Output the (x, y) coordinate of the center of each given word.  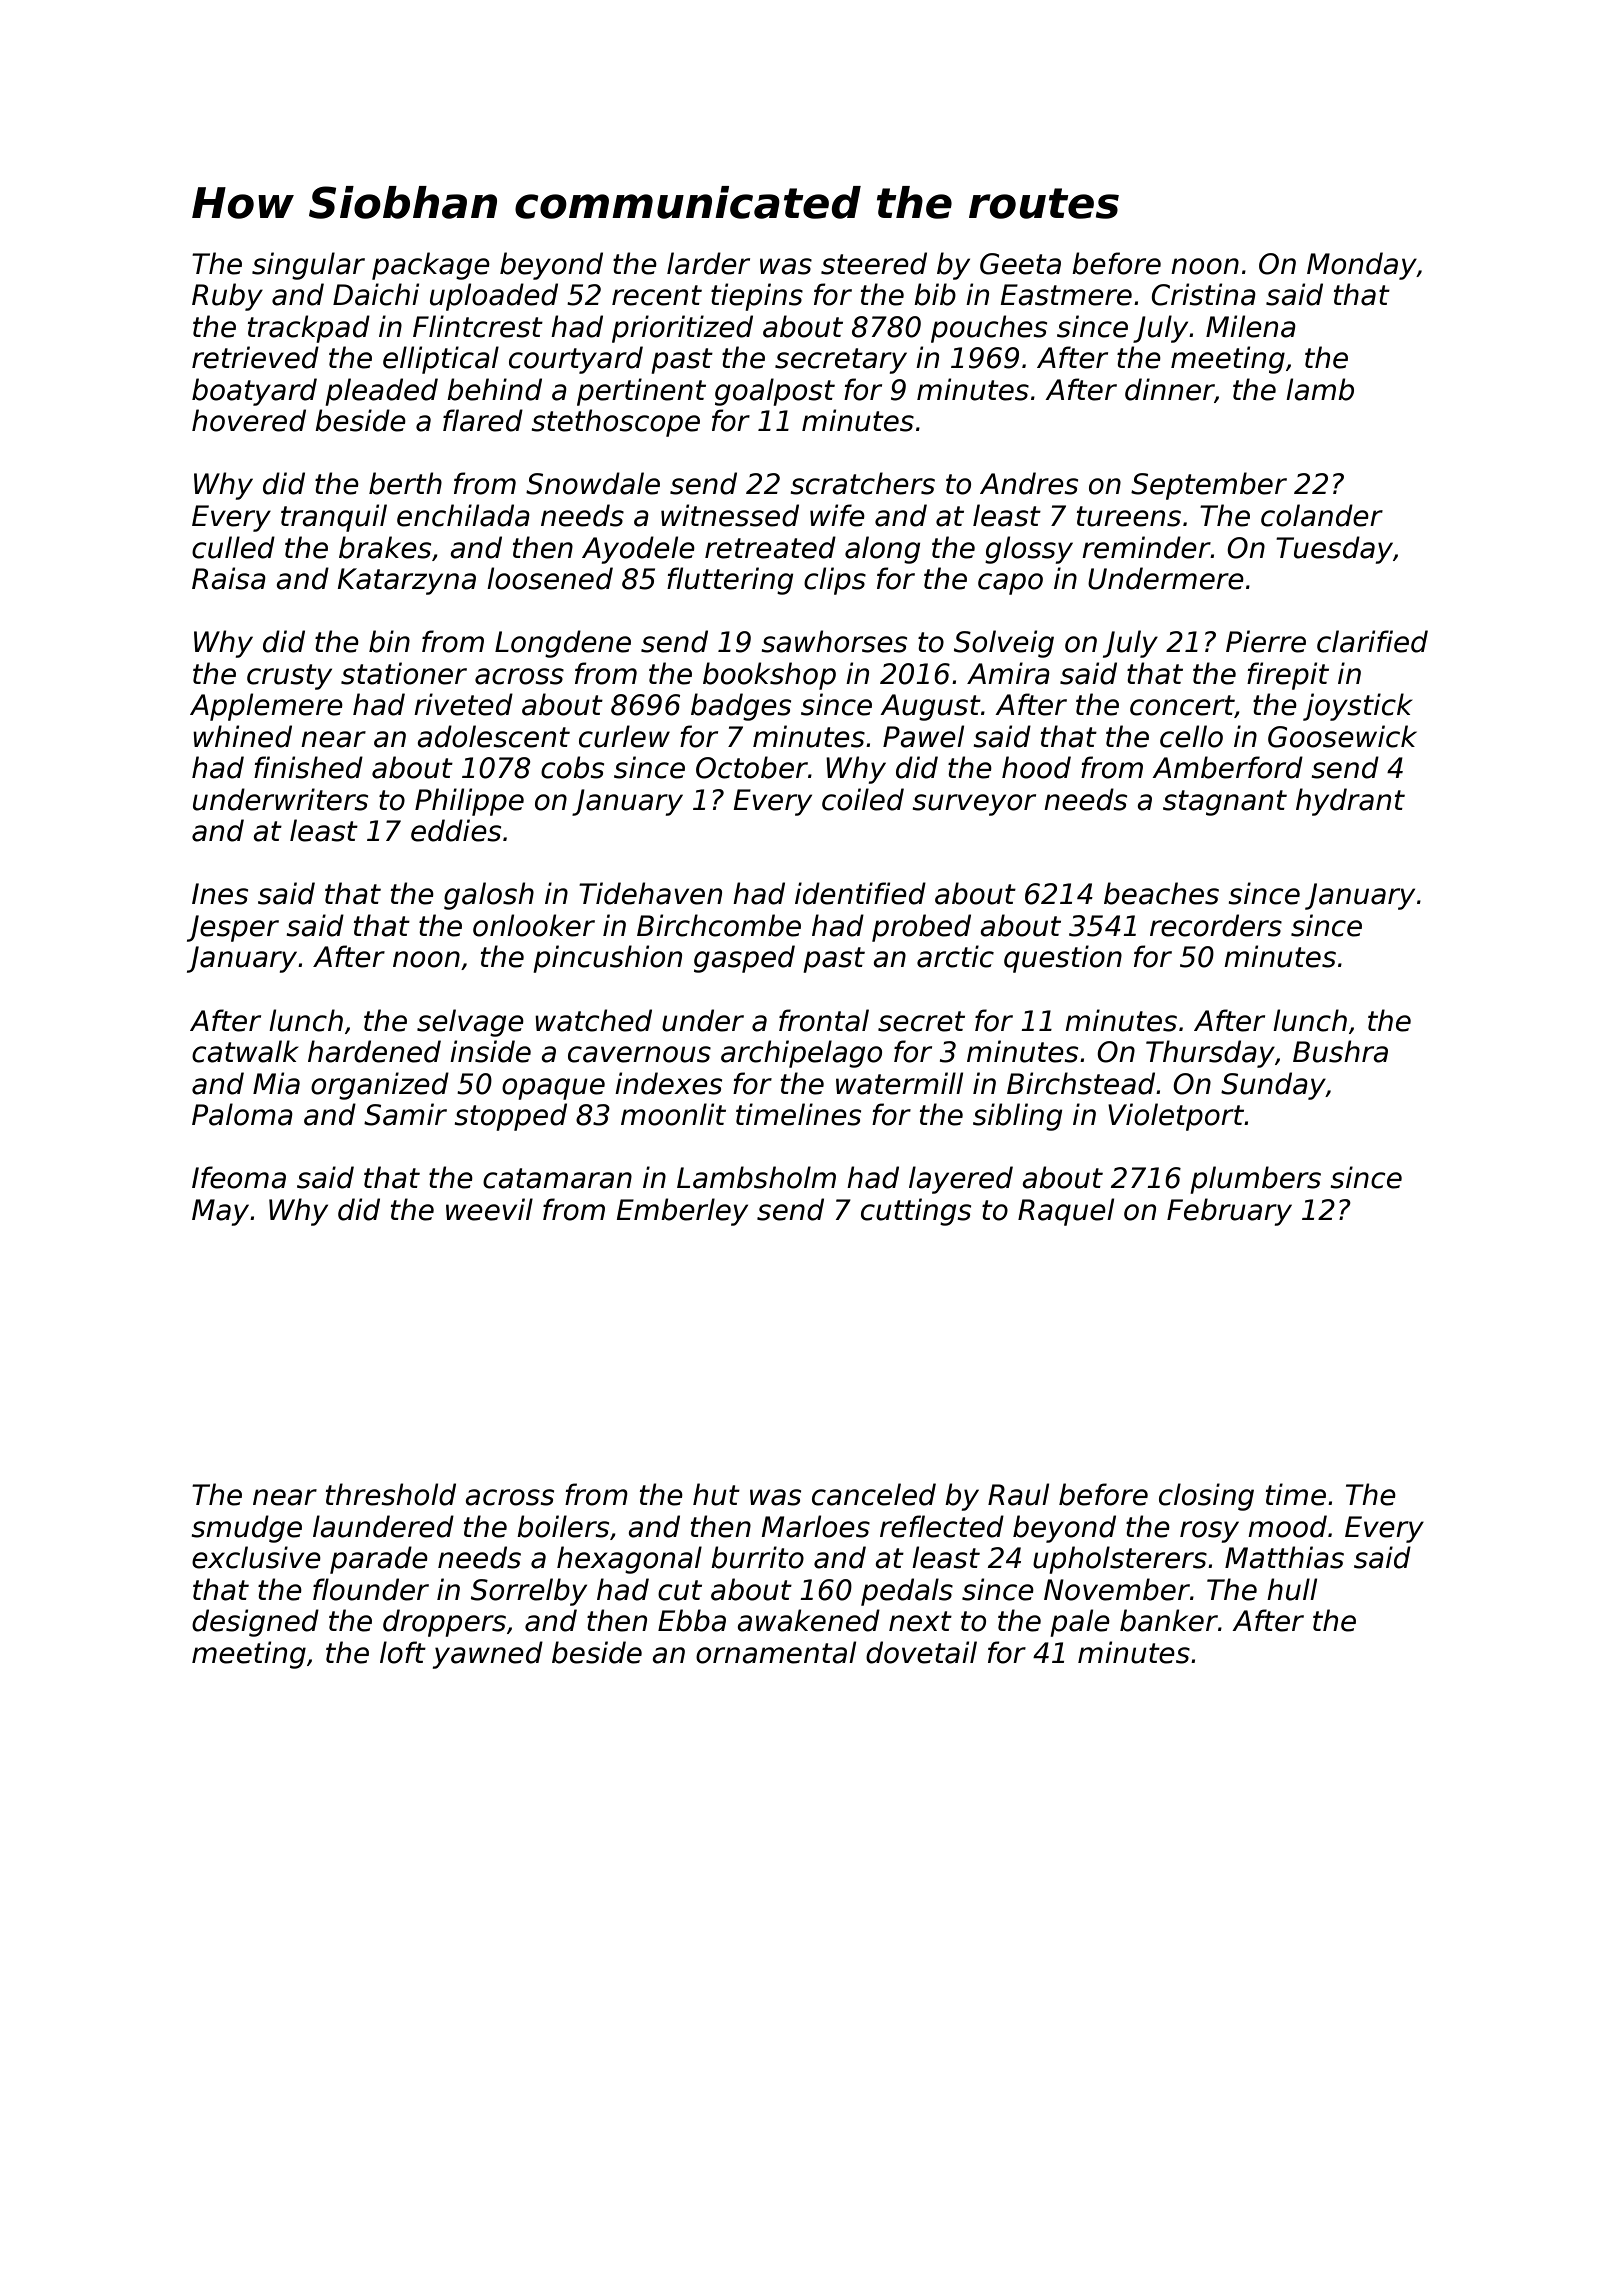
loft (403, 1652)
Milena (1251, 326)
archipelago (801, 1054)
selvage (470, 1023)
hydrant (1350, 802)
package (431, 266)
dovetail (921, 1652)
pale (1080, 1623)
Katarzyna (406, 581)
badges (741, 707)
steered (874, 263)
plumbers (1255, 1180)
